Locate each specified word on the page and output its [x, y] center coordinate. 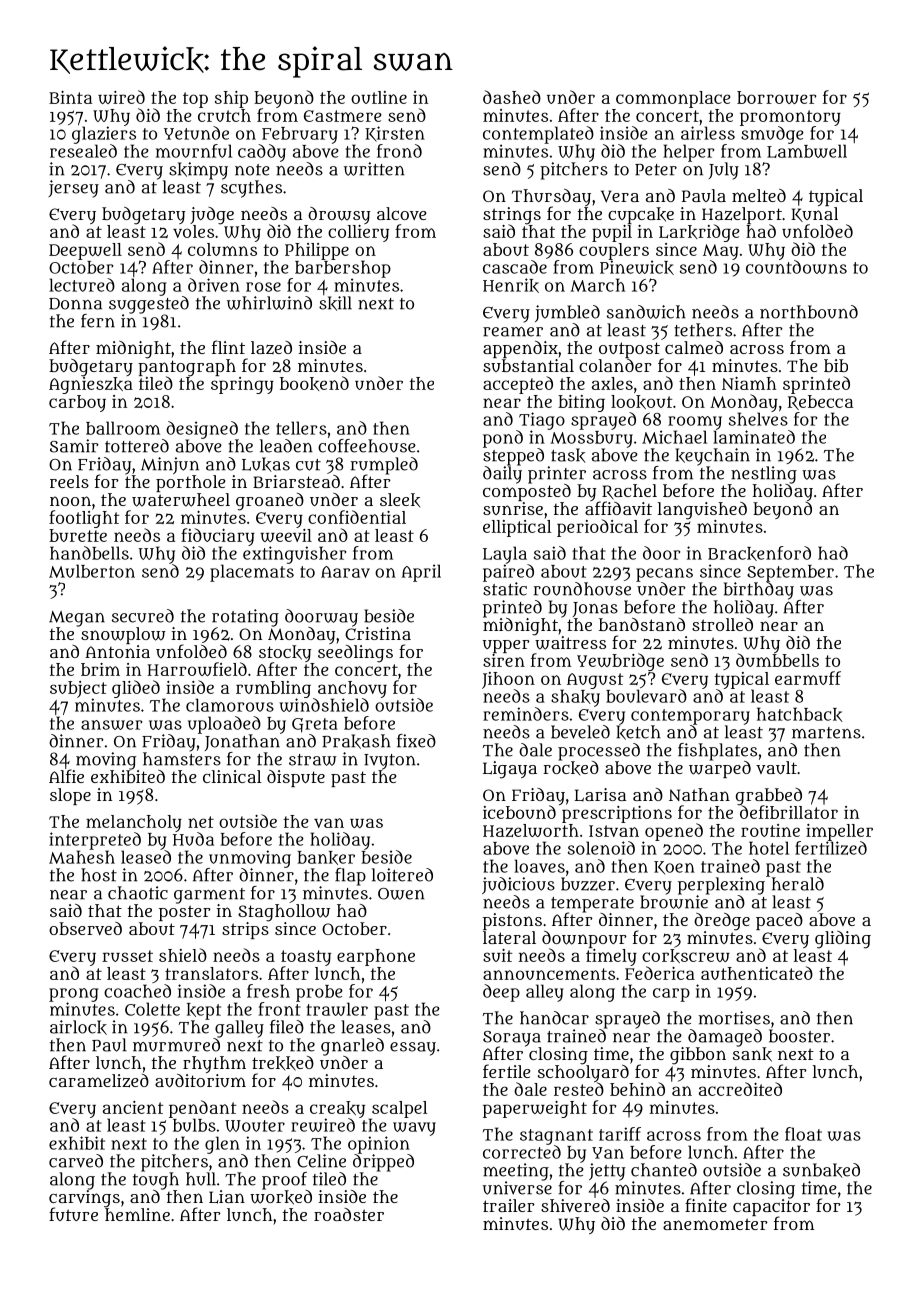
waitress [570, 643]
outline [379, 97]
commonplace [673, 99]
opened [674, 832]
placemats [252, 573]
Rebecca [820, 402]
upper [506, 646]
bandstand [642, 624]
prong [74, 995]
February [300, 135]
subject [78, 689]
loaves [539, 866]
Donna [75, 304]
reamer [513, 332]
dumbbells [777, 660]
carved [76, 1161]
